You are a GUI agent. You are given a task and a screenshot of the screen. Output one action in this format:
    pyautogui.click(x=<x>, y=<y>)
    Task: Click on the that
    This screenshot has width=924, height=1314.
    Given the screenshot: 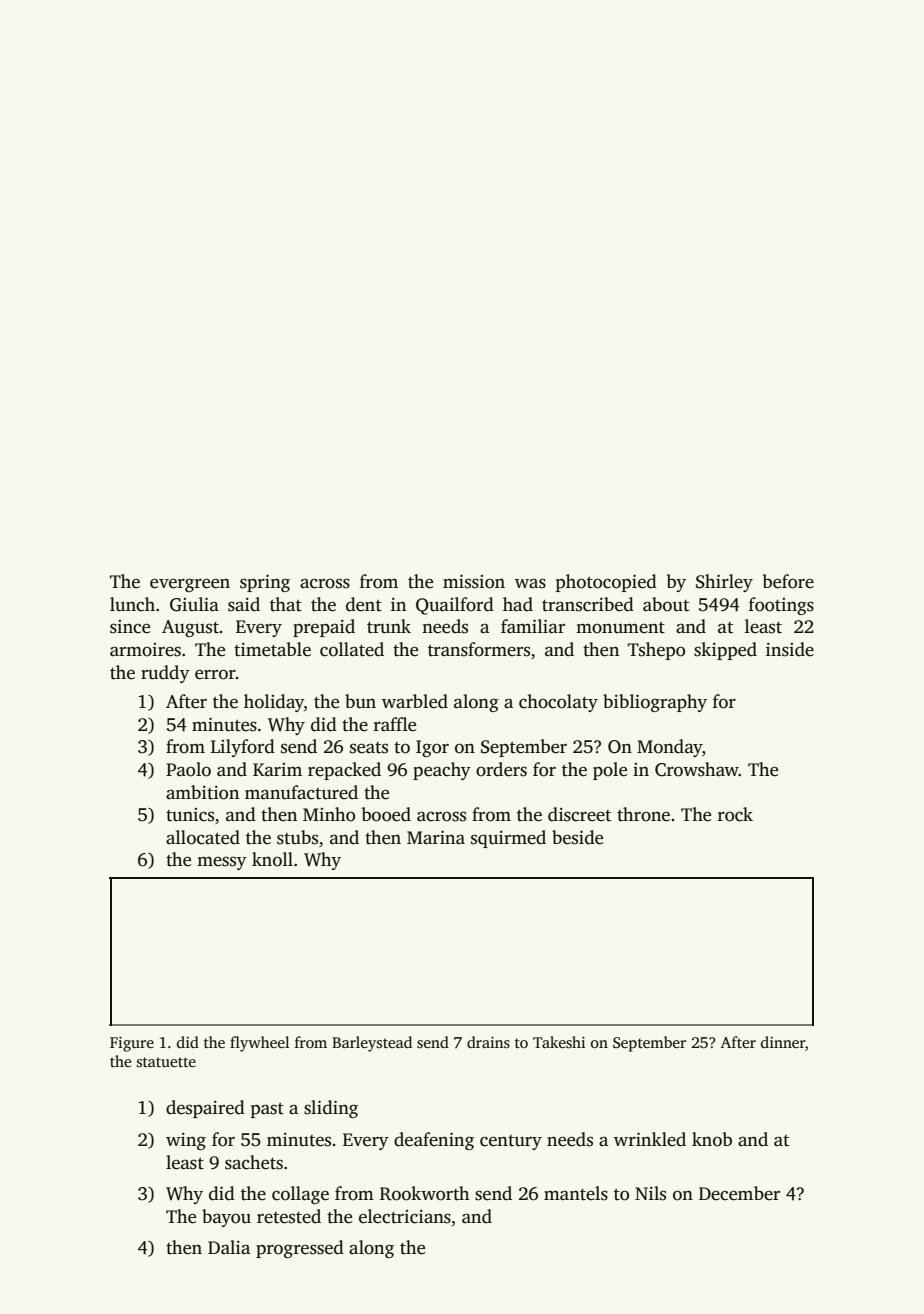 What is the action you would take?
    pyautogui.click(x=286, y=604)
